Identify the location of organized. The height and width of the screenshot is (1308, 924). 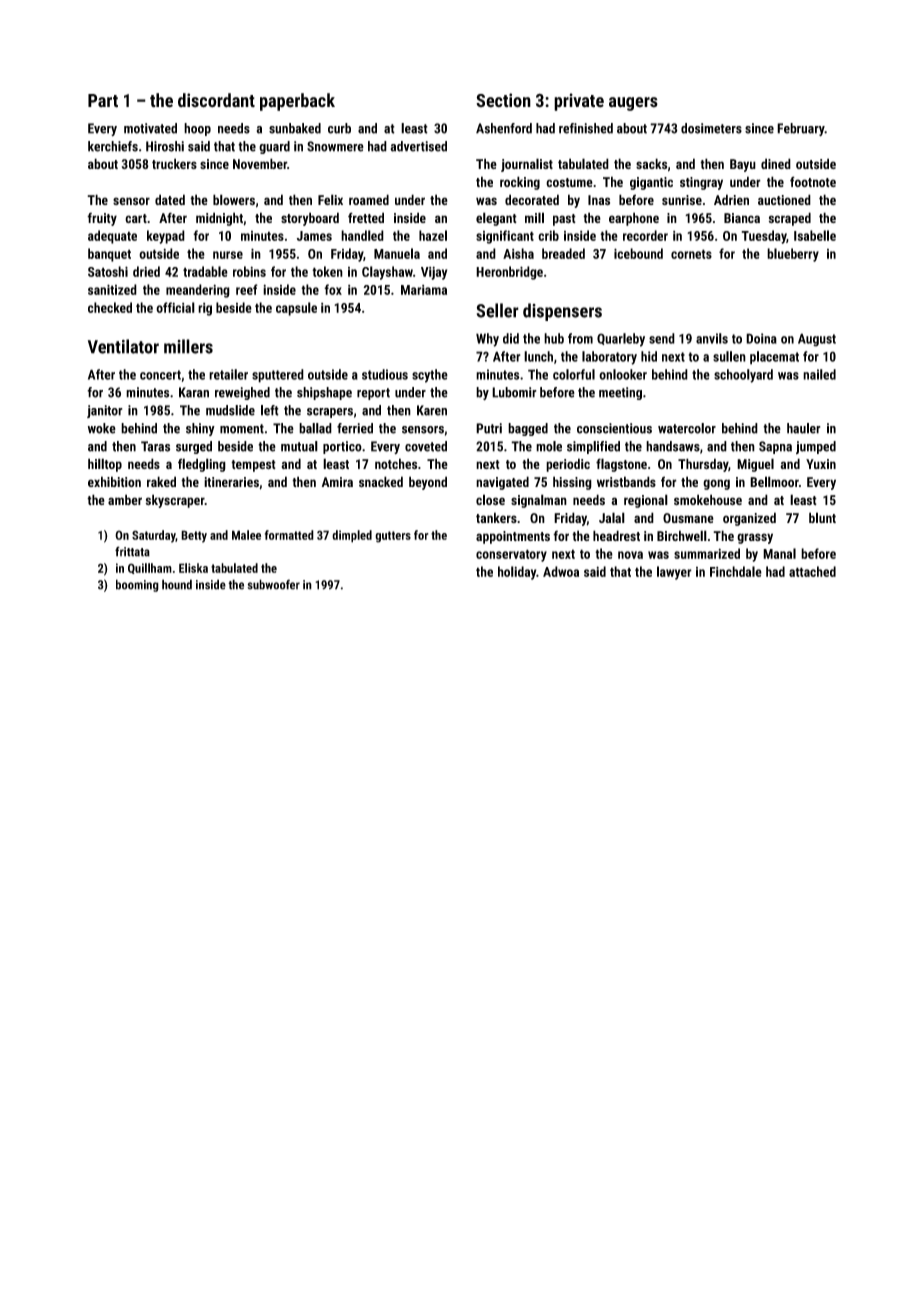
(749, 519).
